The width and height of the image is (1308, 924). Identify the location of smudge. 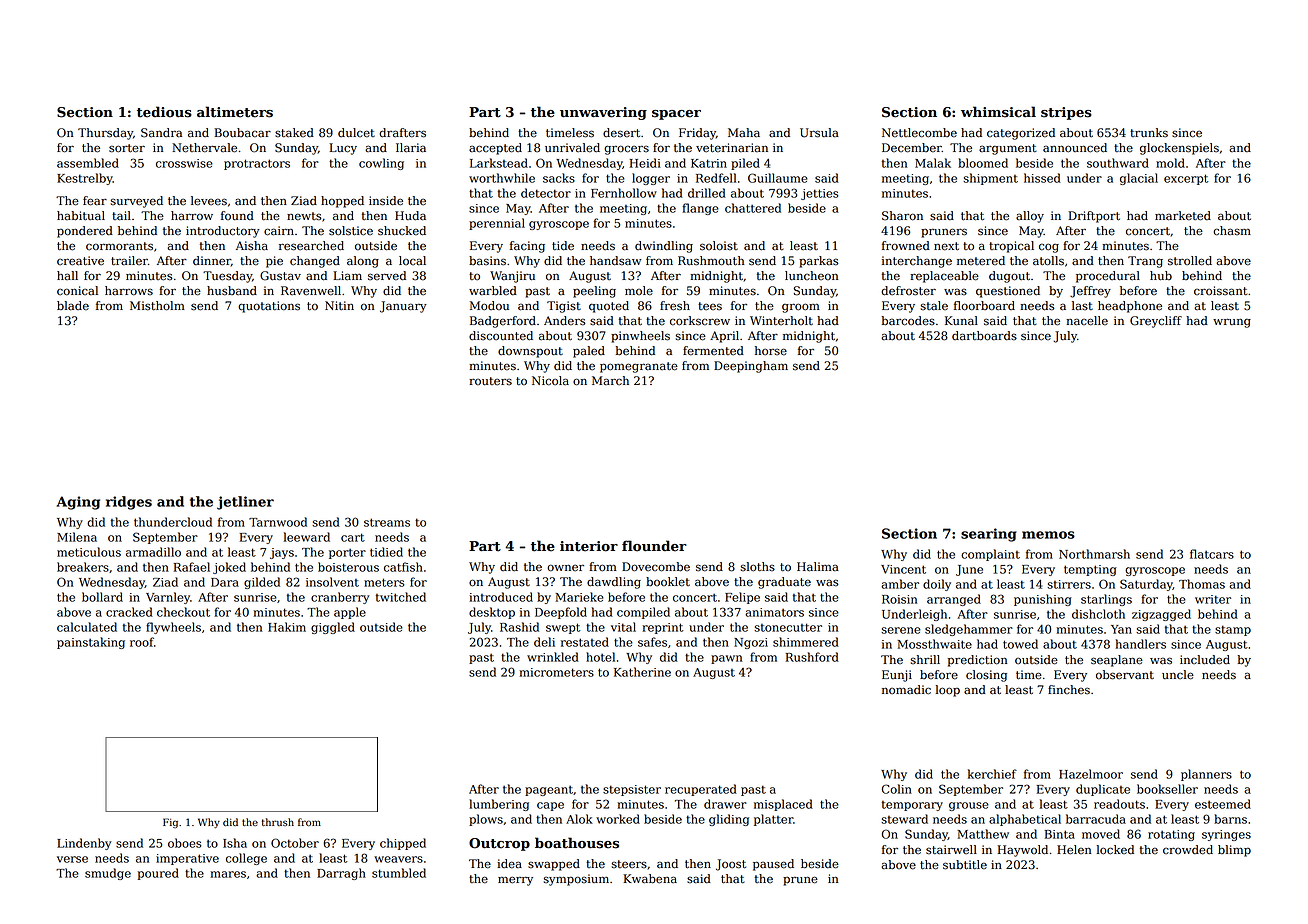
(108, 874).
